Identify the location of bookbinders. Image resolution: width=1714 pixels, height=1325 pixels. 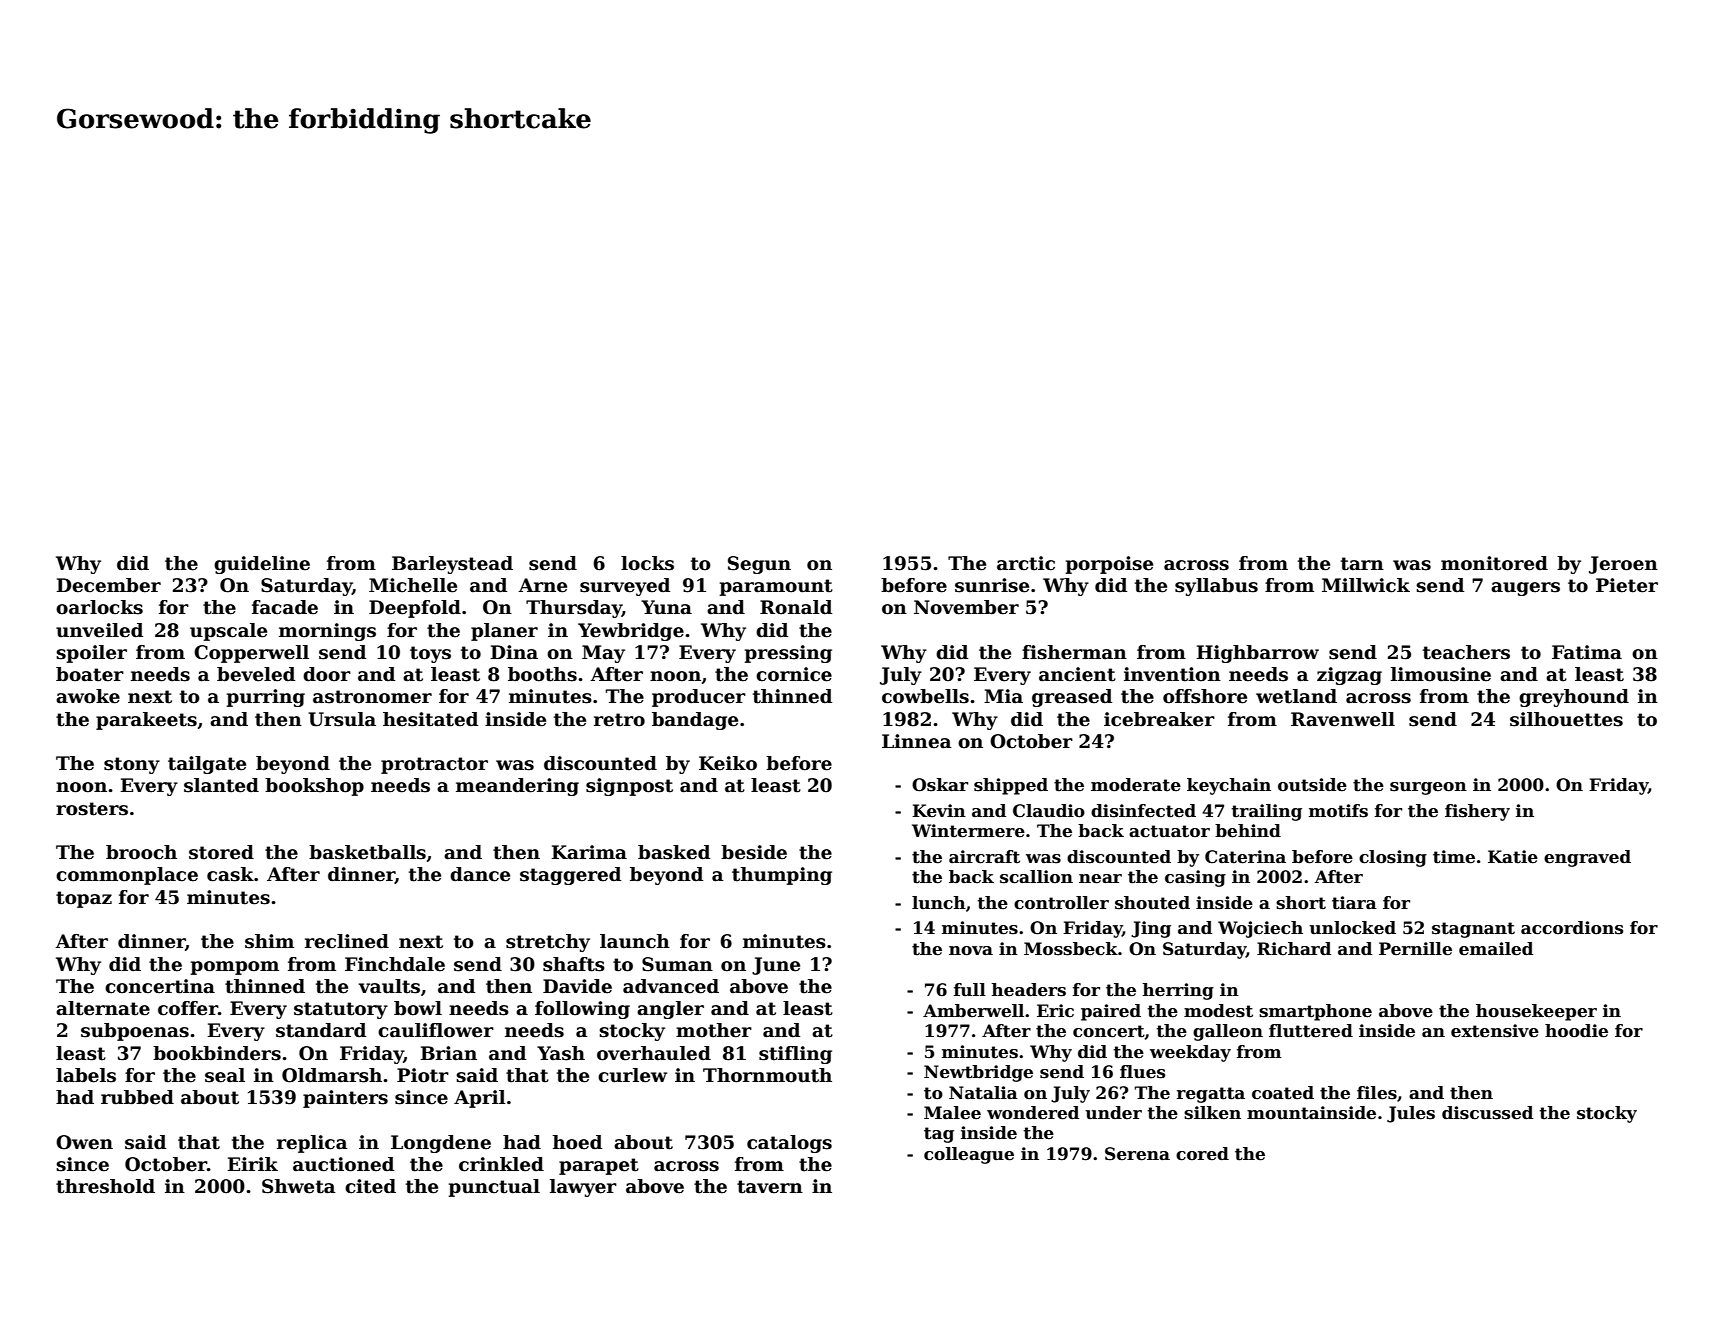
(217, 1053).
